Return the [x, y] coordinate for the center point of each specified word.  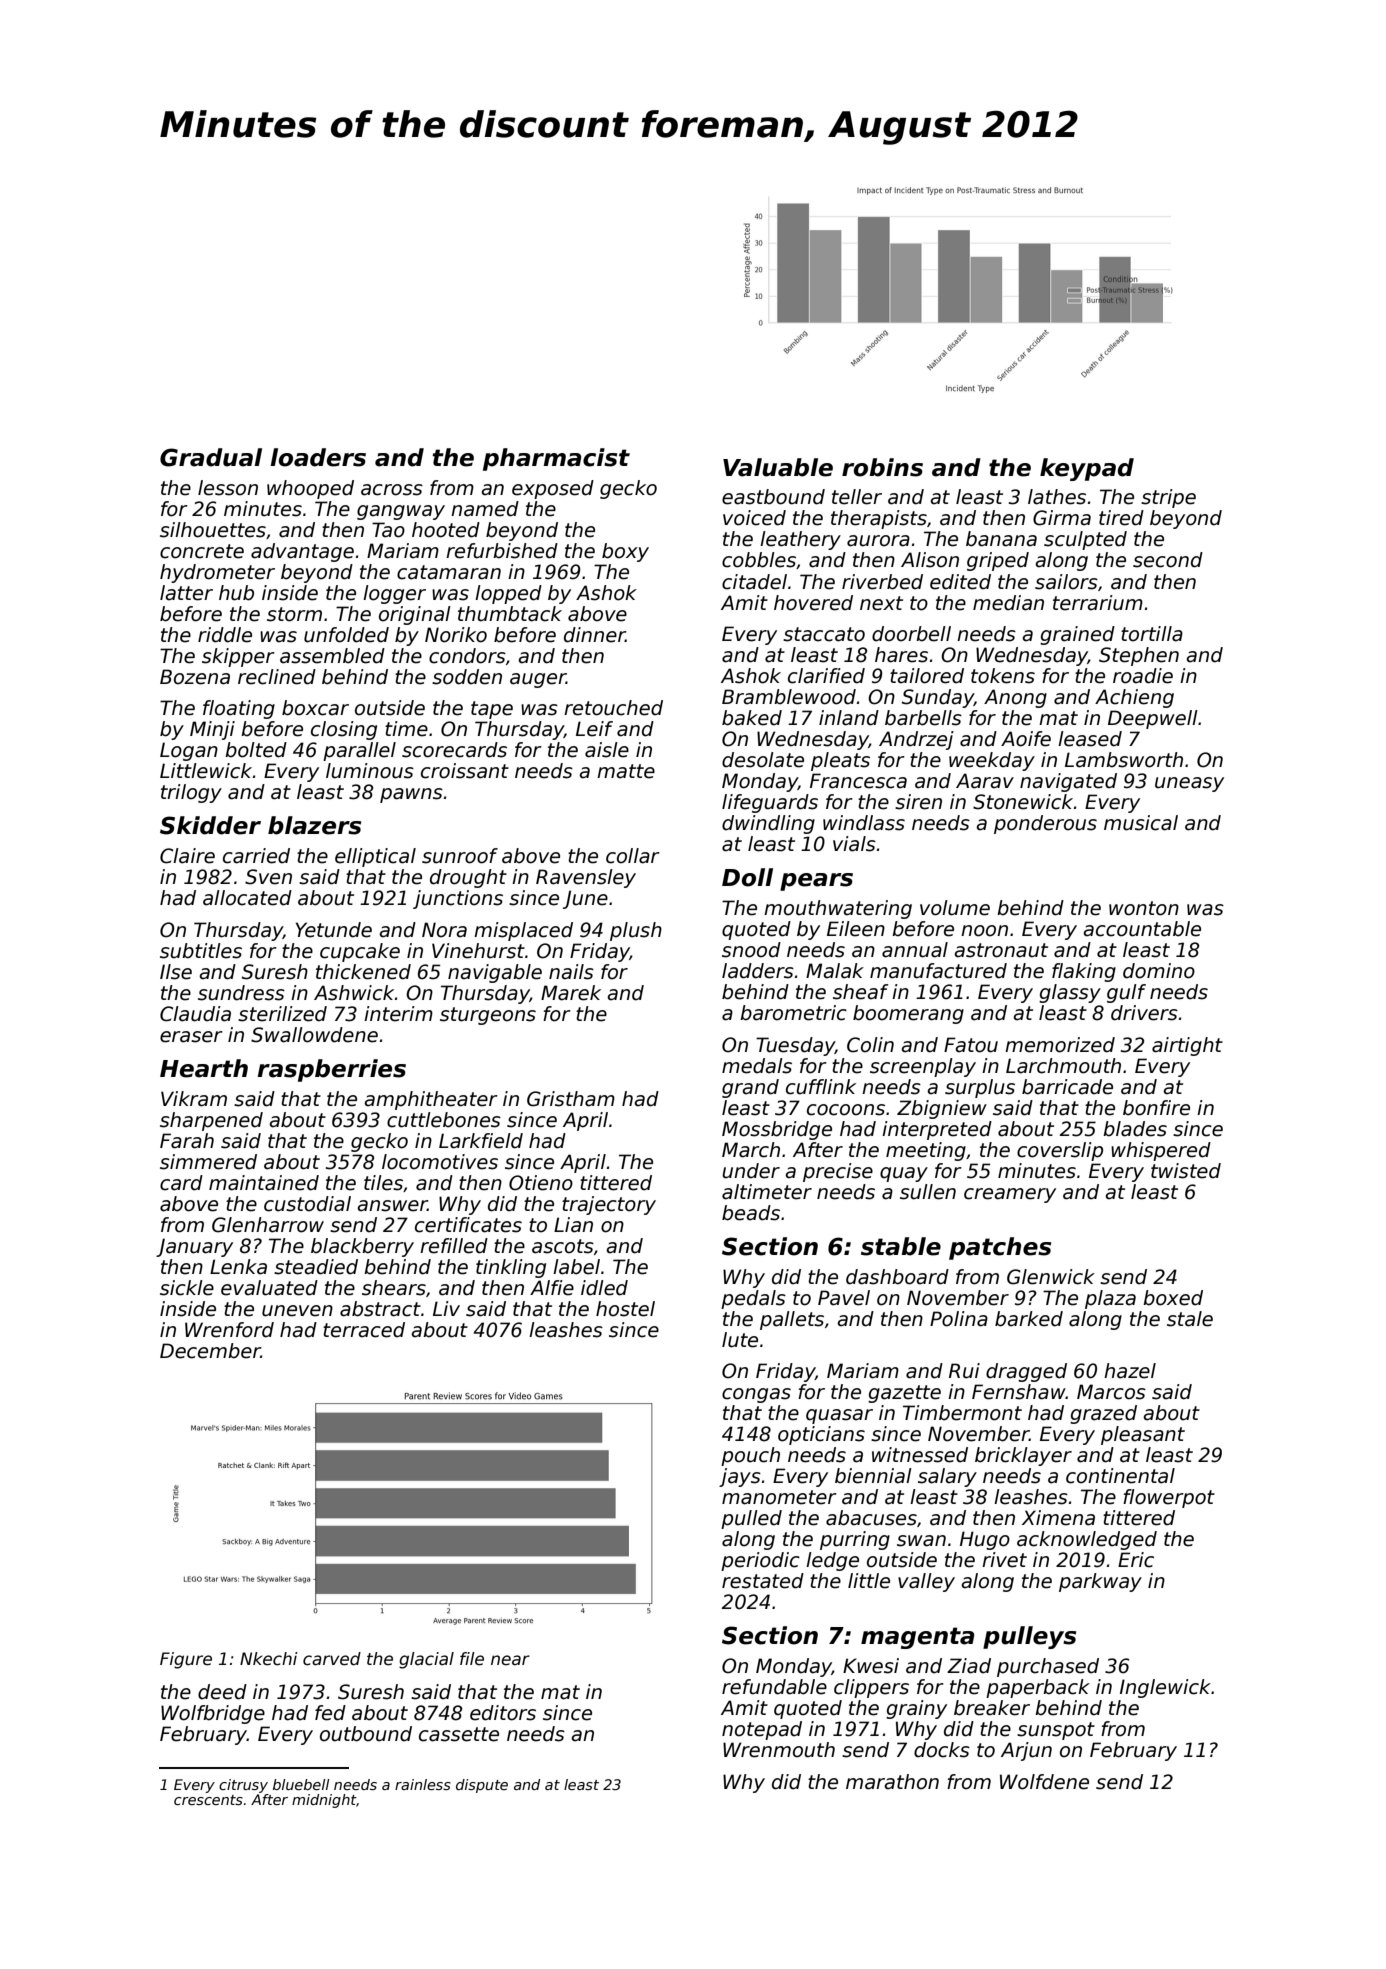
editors [503, 1713]
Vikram [194, 1099]
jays [740, 1477]
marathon [892, 1782]
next [881, 603]
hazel [1130, 1371]
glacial [426, 1660]
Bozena [195, 677]
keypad [1087, 469]
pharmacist [556, 459]
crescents [208, 1800]
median [1008, 603]
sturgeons [488, 1016]
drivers [1144, 1013]
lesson [228, 488]
